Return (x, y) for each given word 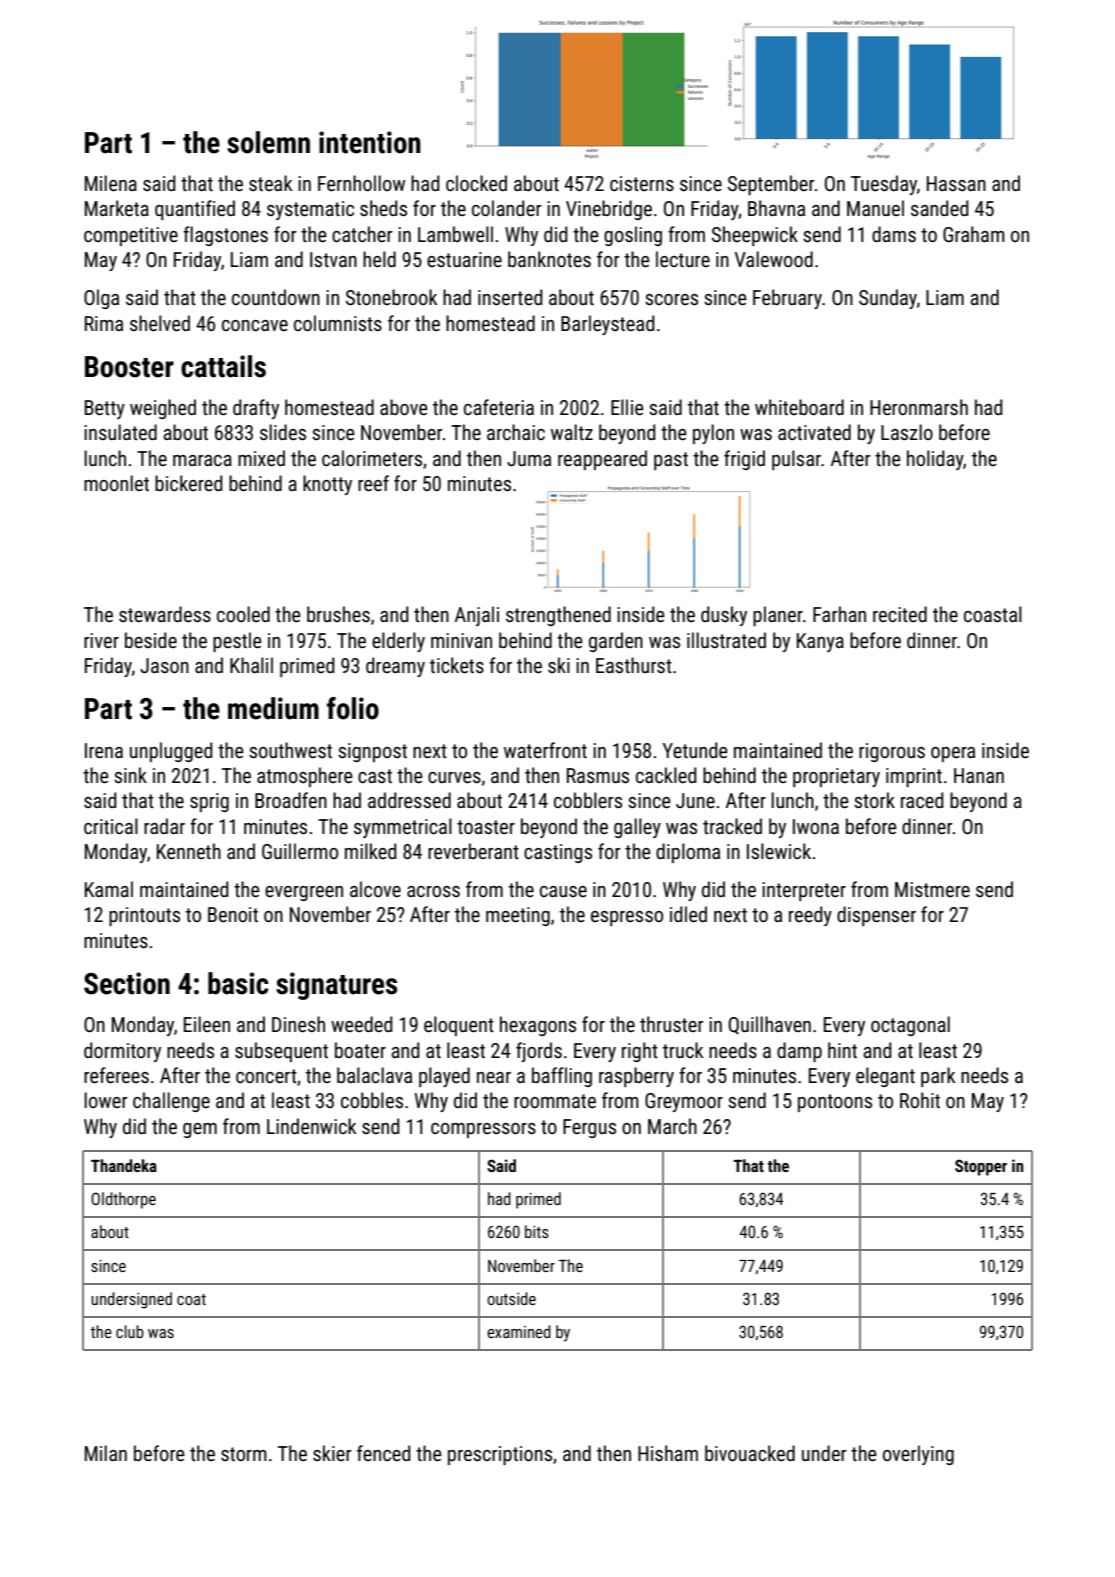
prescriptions (500, 1455)
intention (370, 142)
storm (244, 1454)
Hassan (956, 183)
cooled (243, 614)
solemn (268, 142)
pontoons (835, 1103)
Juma (529, 458)
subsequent (281, 1052)
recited (900, 614)
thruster (672, 1024)
